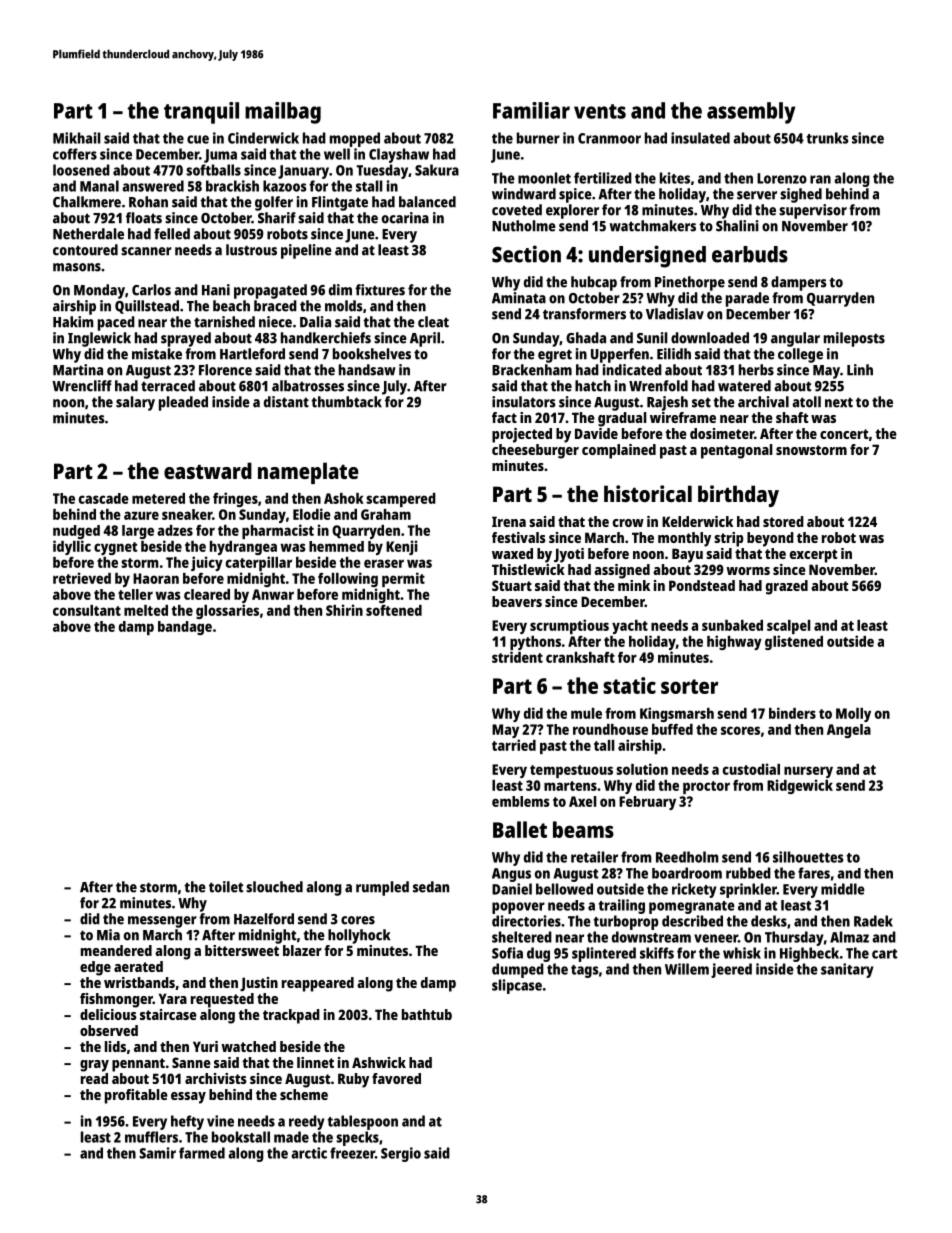 This image has height=1233, width=952. I want to click on Sanne, so click(191, 1062).
